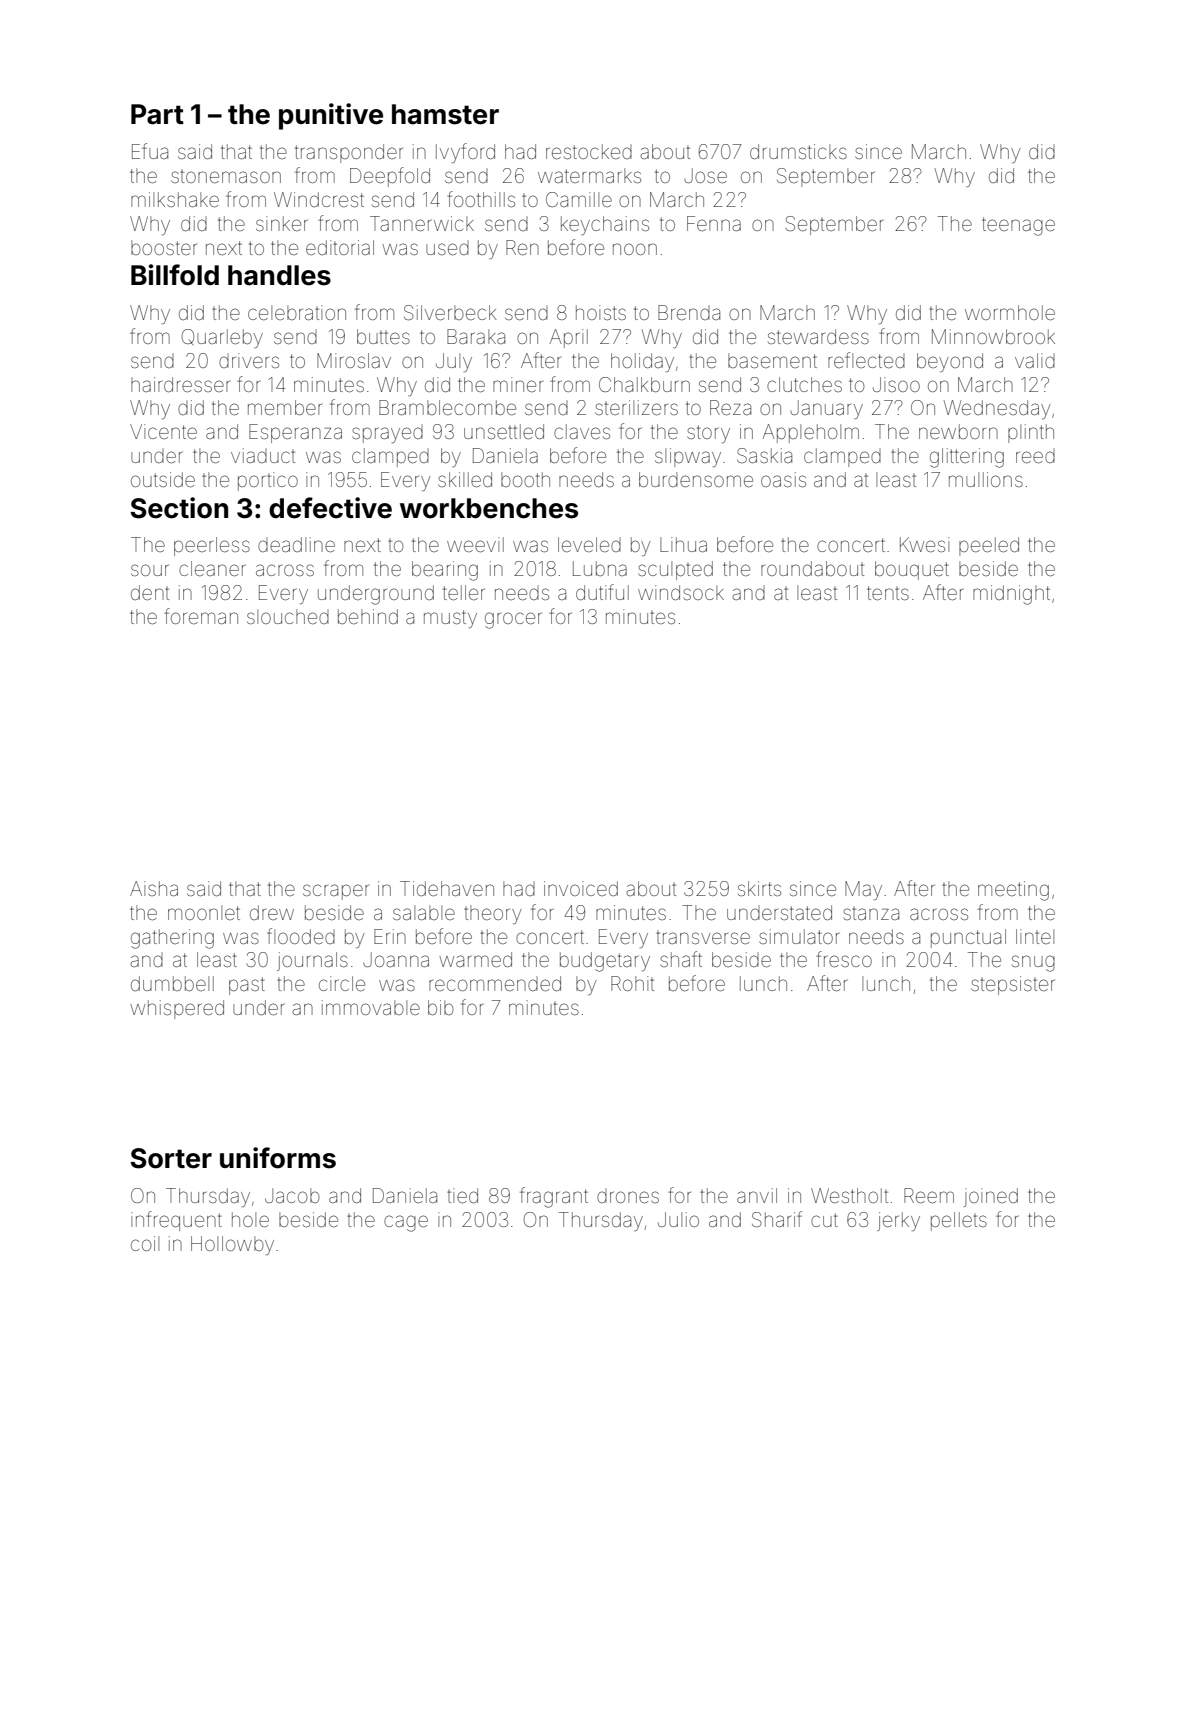  Describe the element at coordinates (445, 114) in the document. I see `hamster` at that location.
